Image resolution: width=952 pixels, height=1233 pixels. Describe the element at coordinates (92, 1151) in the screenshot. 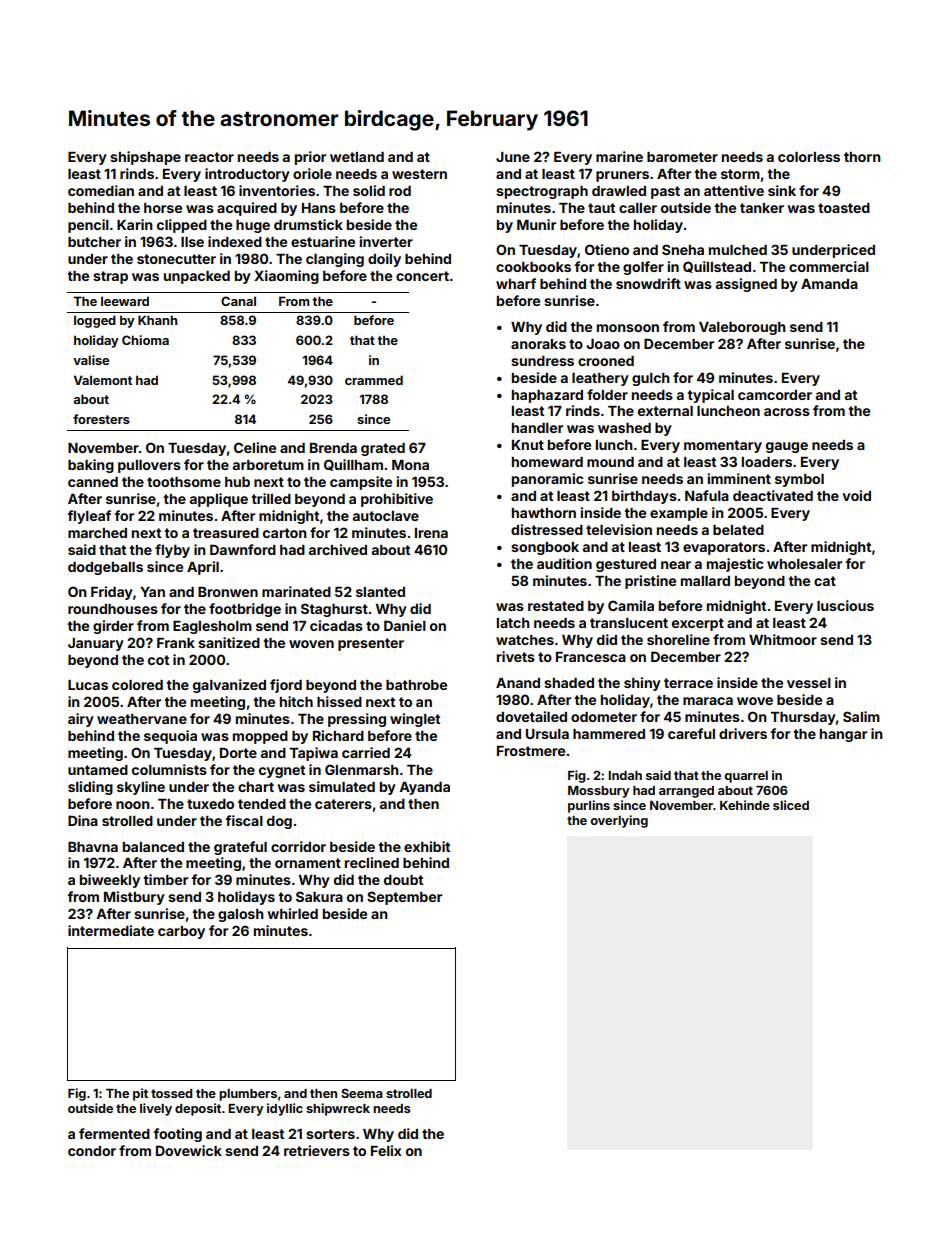

I see `condor` at that location.
